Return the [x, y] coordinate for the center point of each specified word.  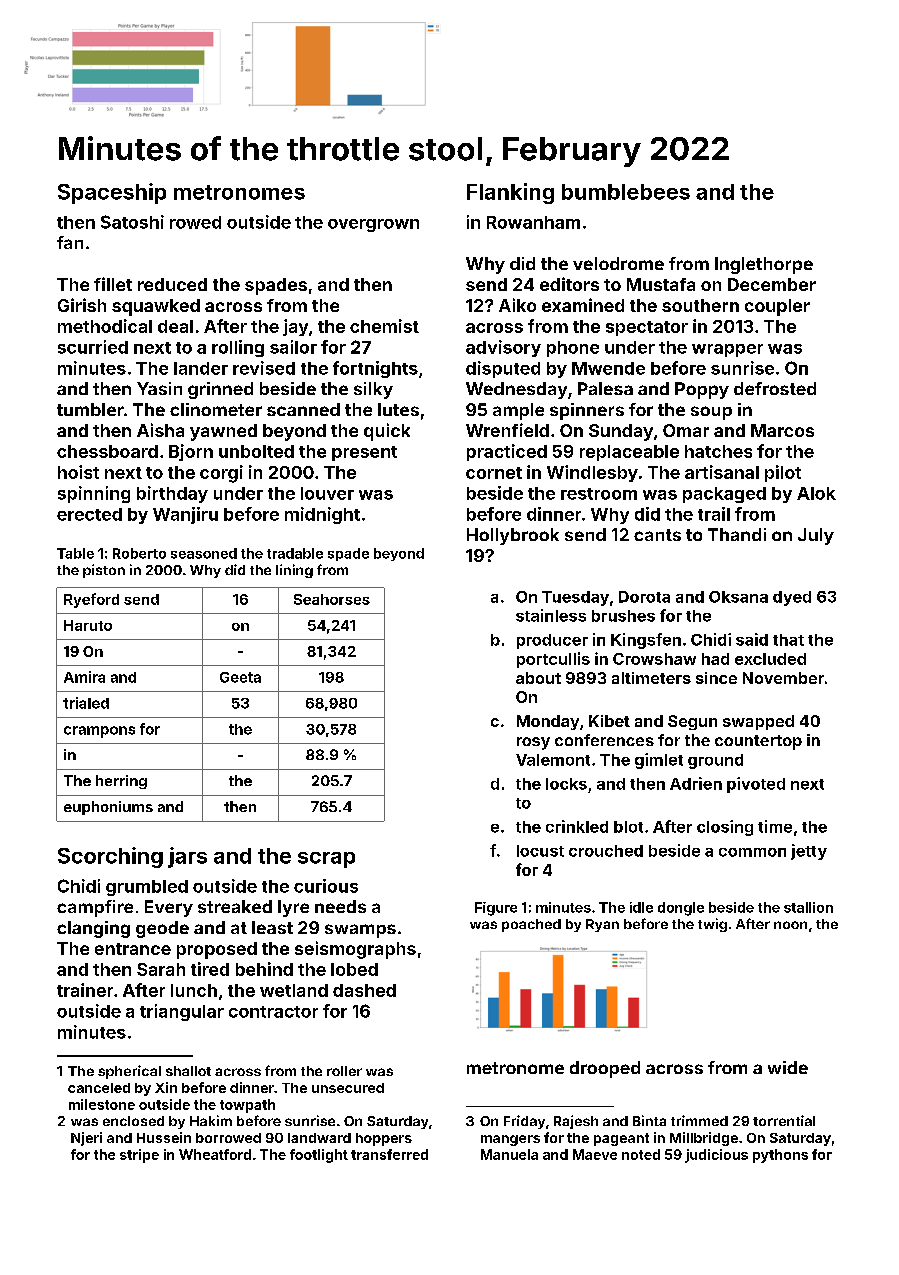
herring [121, 782]
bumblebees [626, 192]
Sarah [161, 969]
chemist [384, 326]
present [364, 453]
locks [566, 784]
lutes [398, 409]
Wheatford [215, 1154]
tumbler [90, 409]
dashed [364, 990]
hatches [718, 451]
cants [657, 535]
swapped [758, 722]
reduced [172, 284]
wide [788, 1067]
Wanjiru [185, 515]
